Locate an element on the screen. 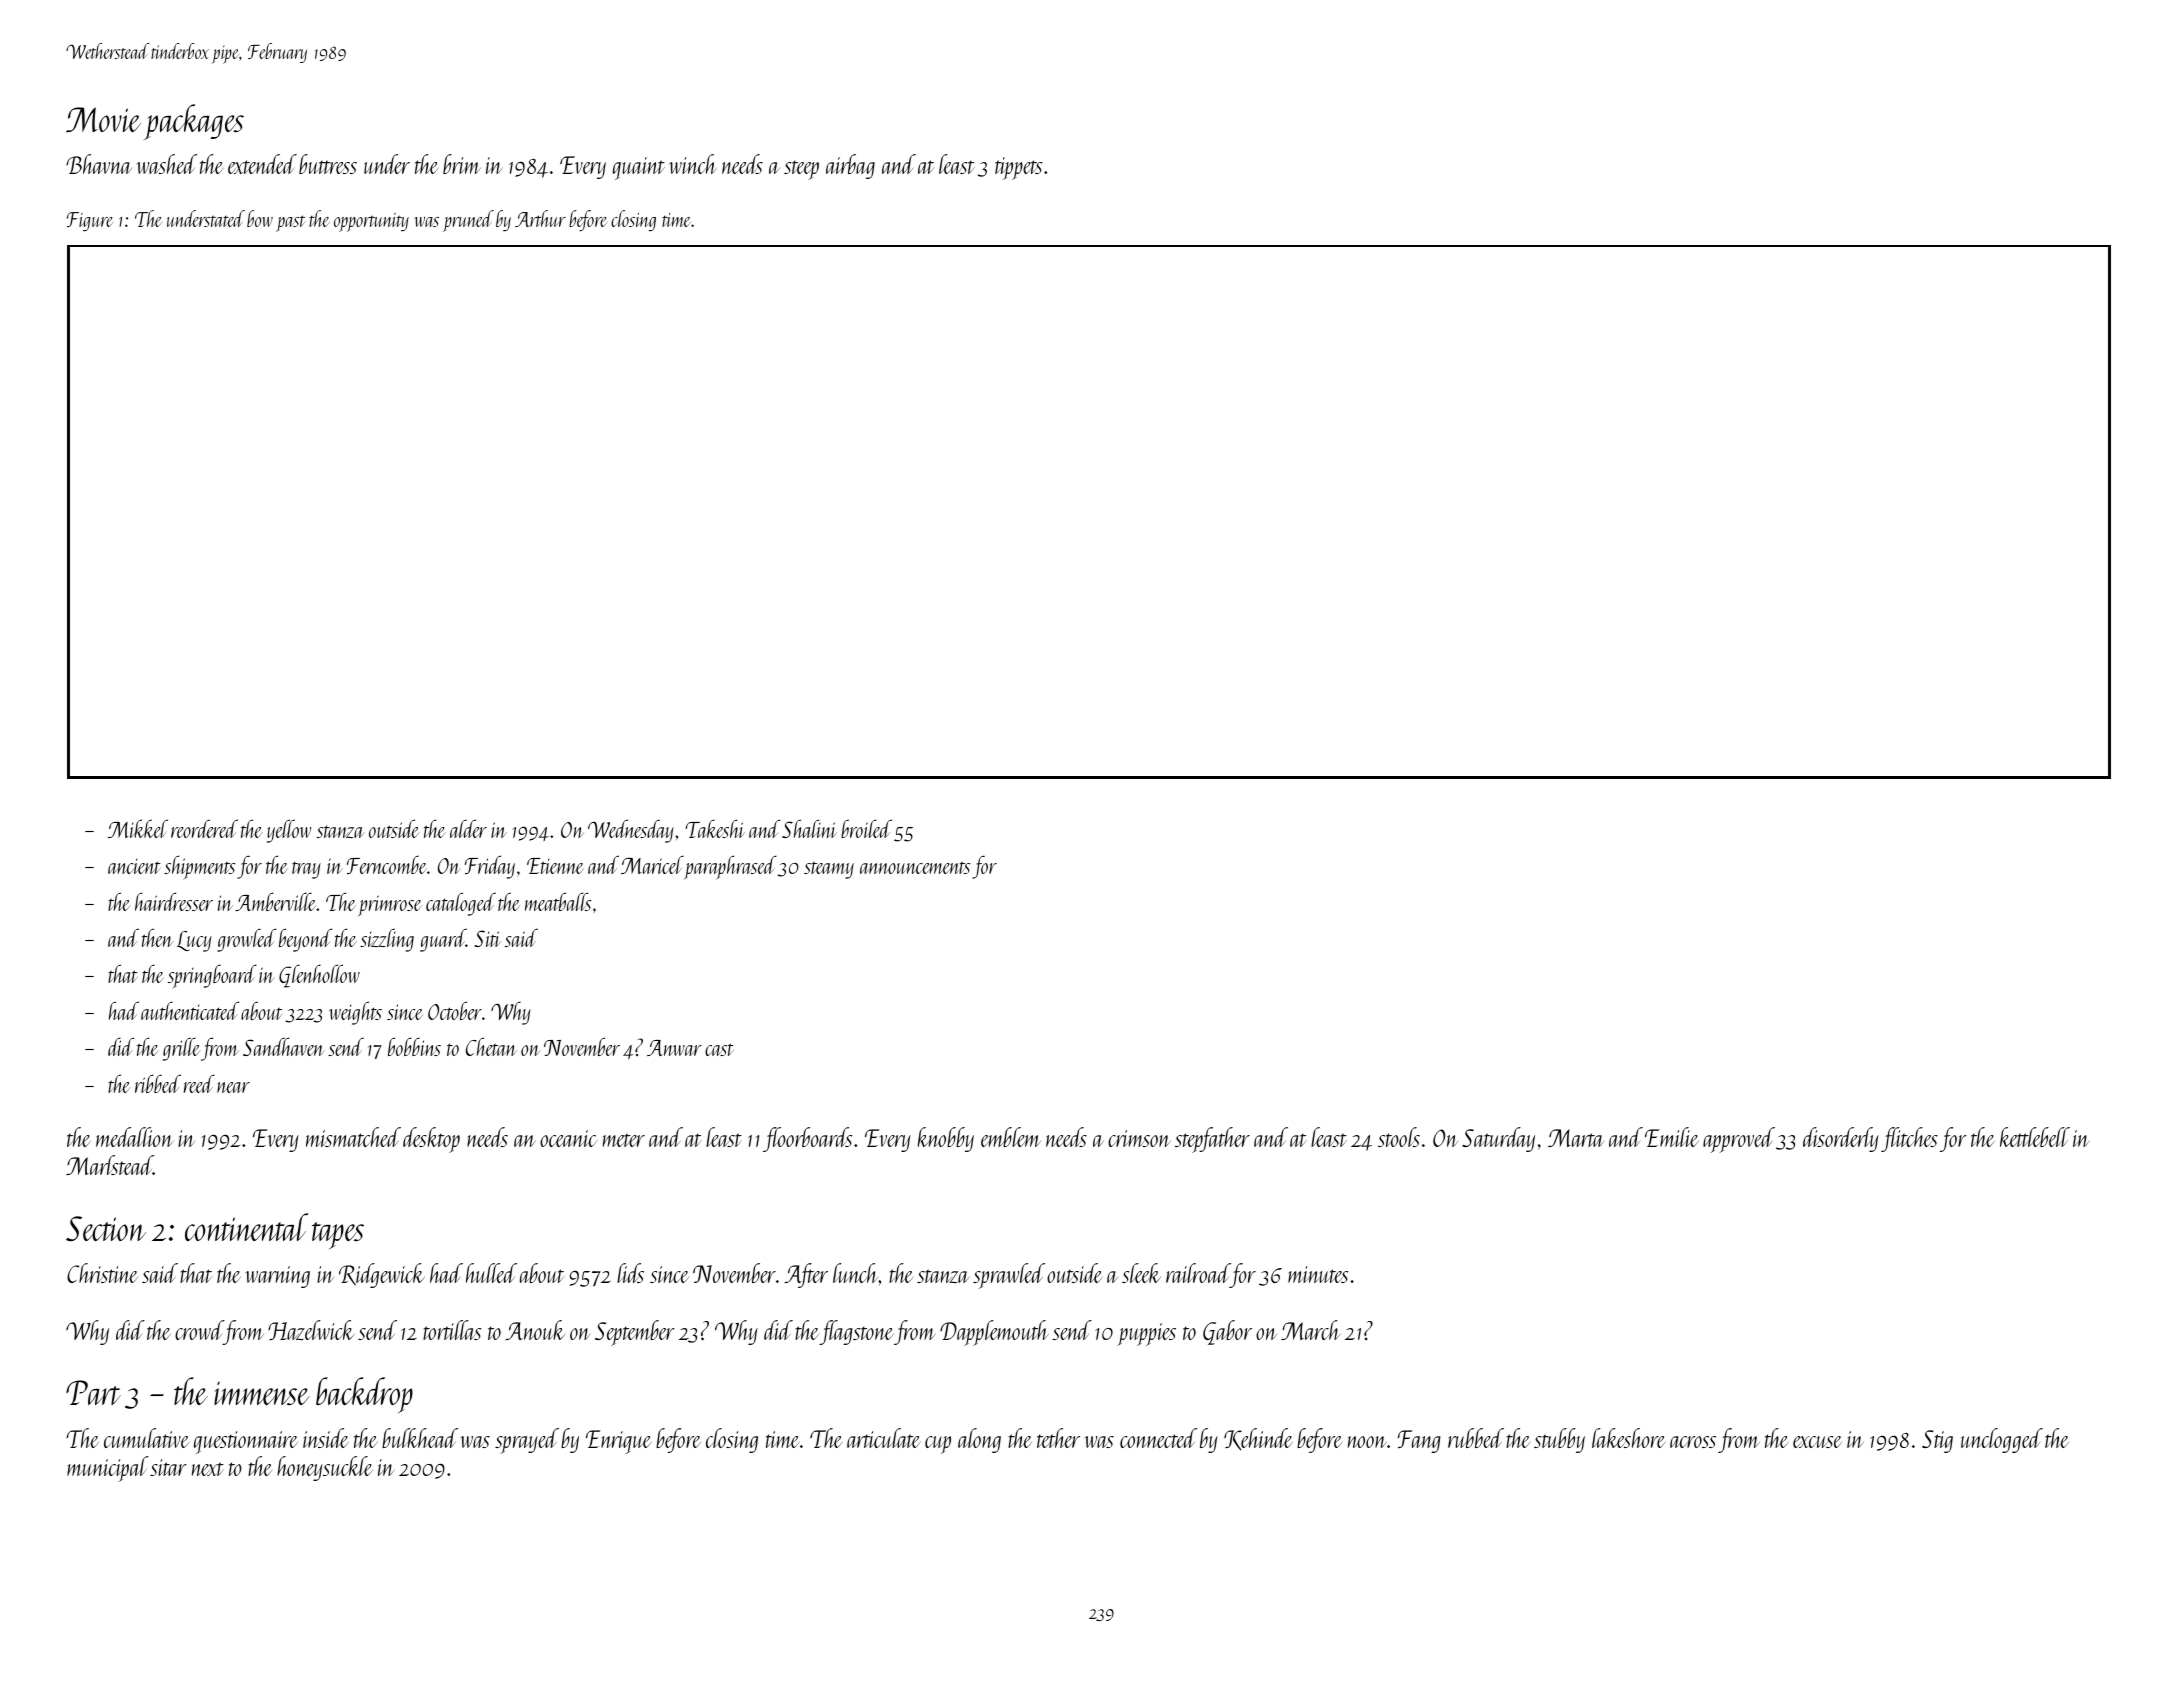 This screenshot has height=1683, width=2178. Shalini is located at coordinates (809, 828).
